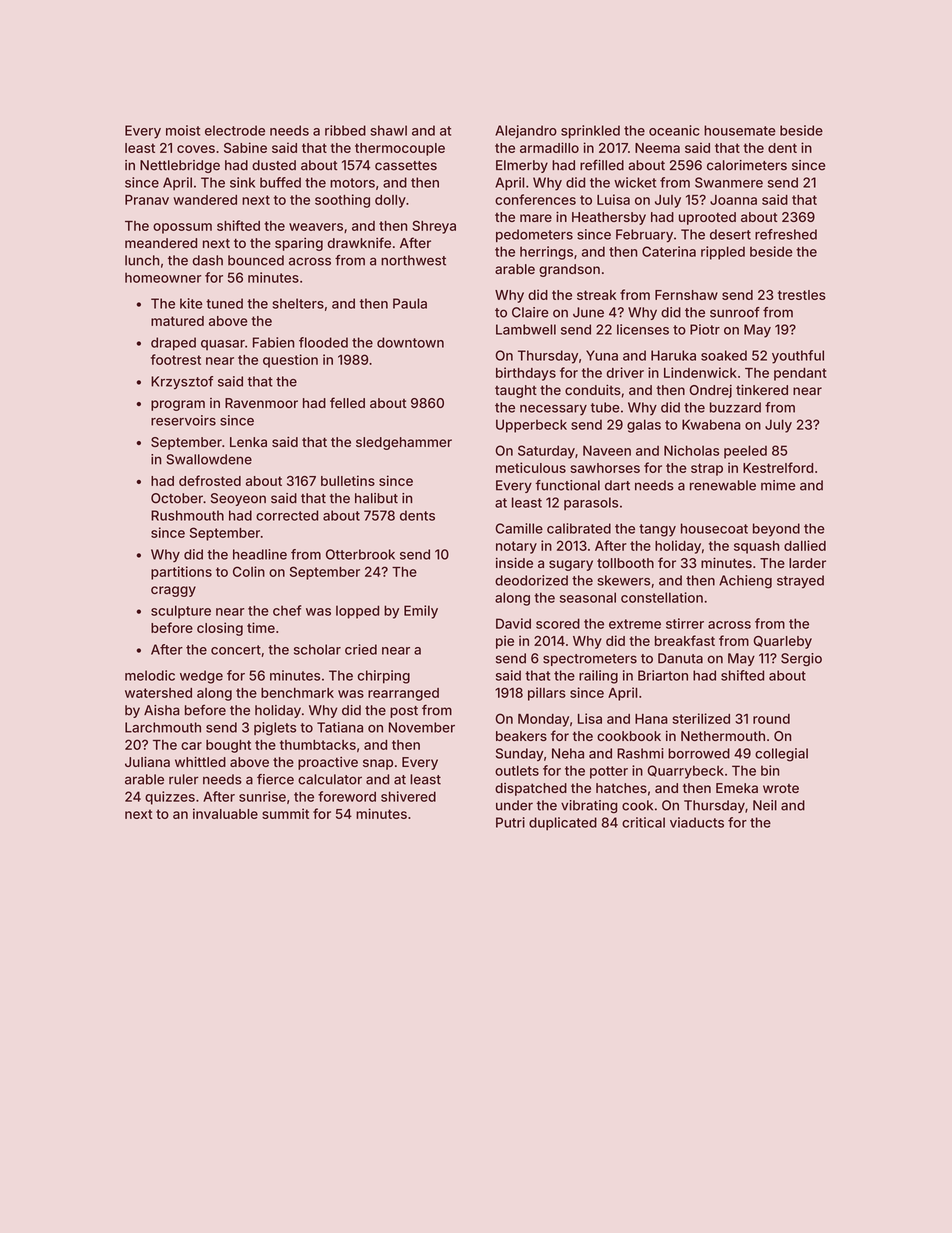  Describe the element at coordinates (729, 182) in the screenshot. I see `Swanmere` at that location.
